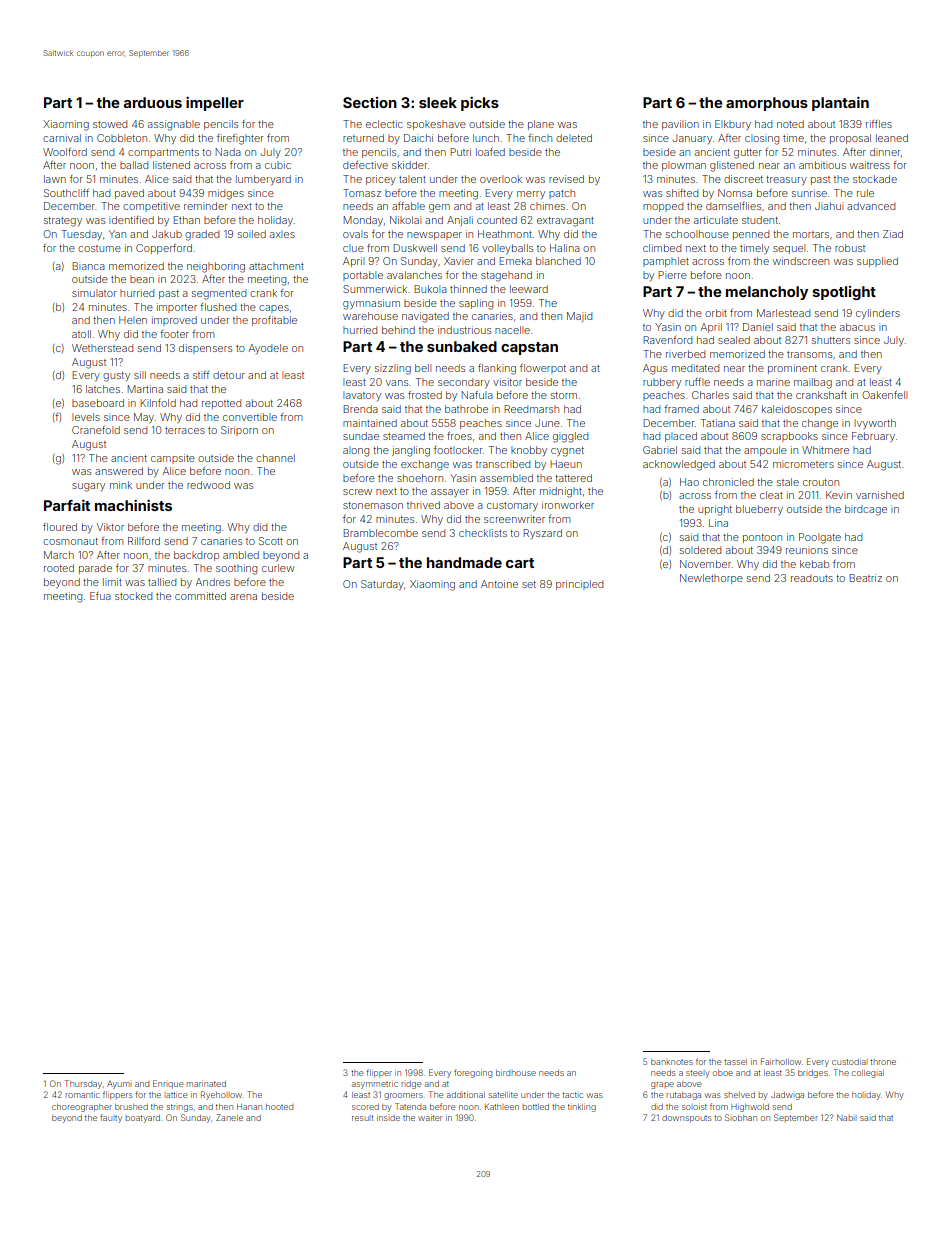 The image size is (952, 1233). What do you see at coordinates (380, 533) in the screenshot?
I see `Bramblecombe` at bounding box center [380, 533].
